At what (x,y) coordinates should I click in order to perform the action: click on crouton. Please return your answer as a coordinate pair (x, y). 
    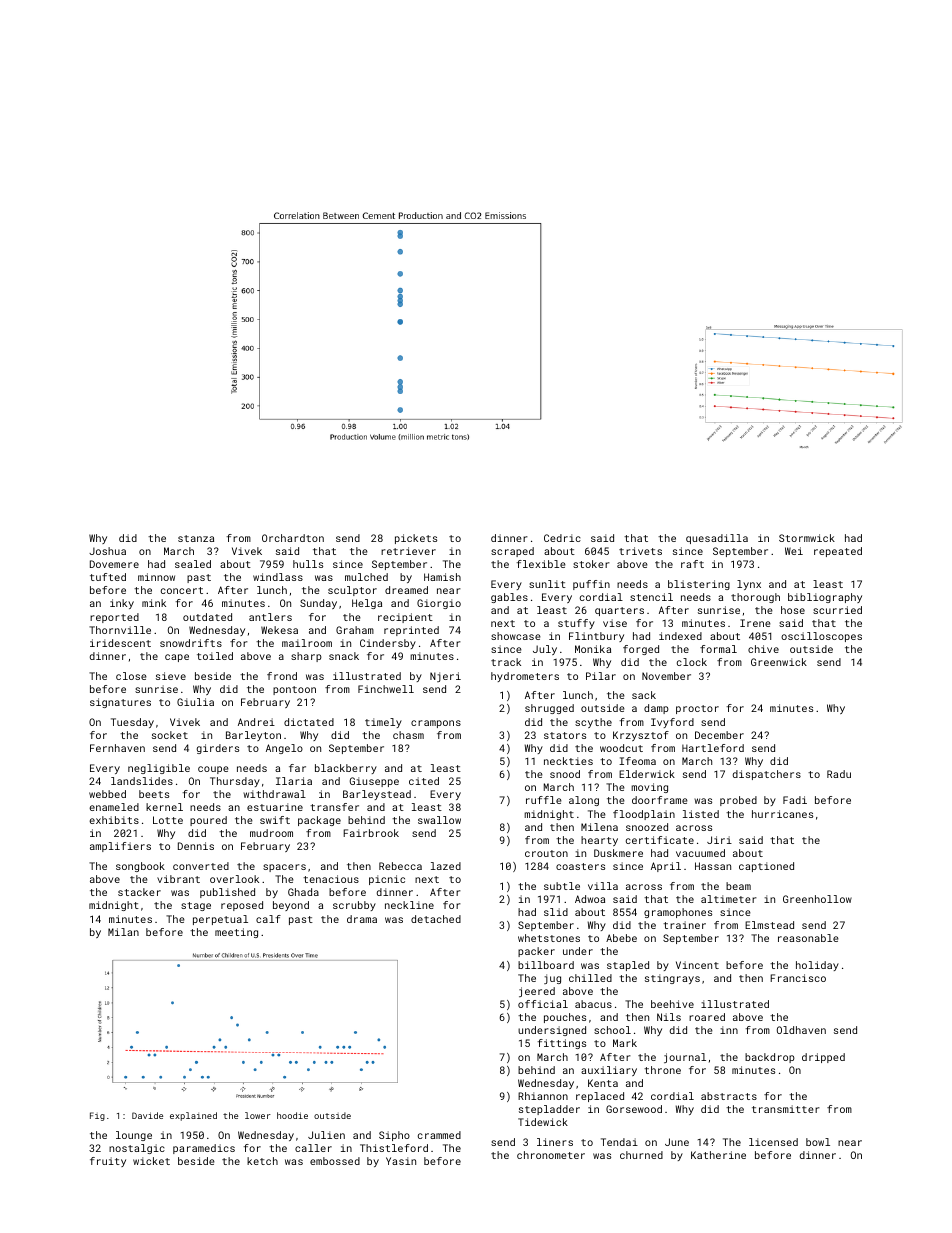
    Looking at the image, I should click on (546, 853).
